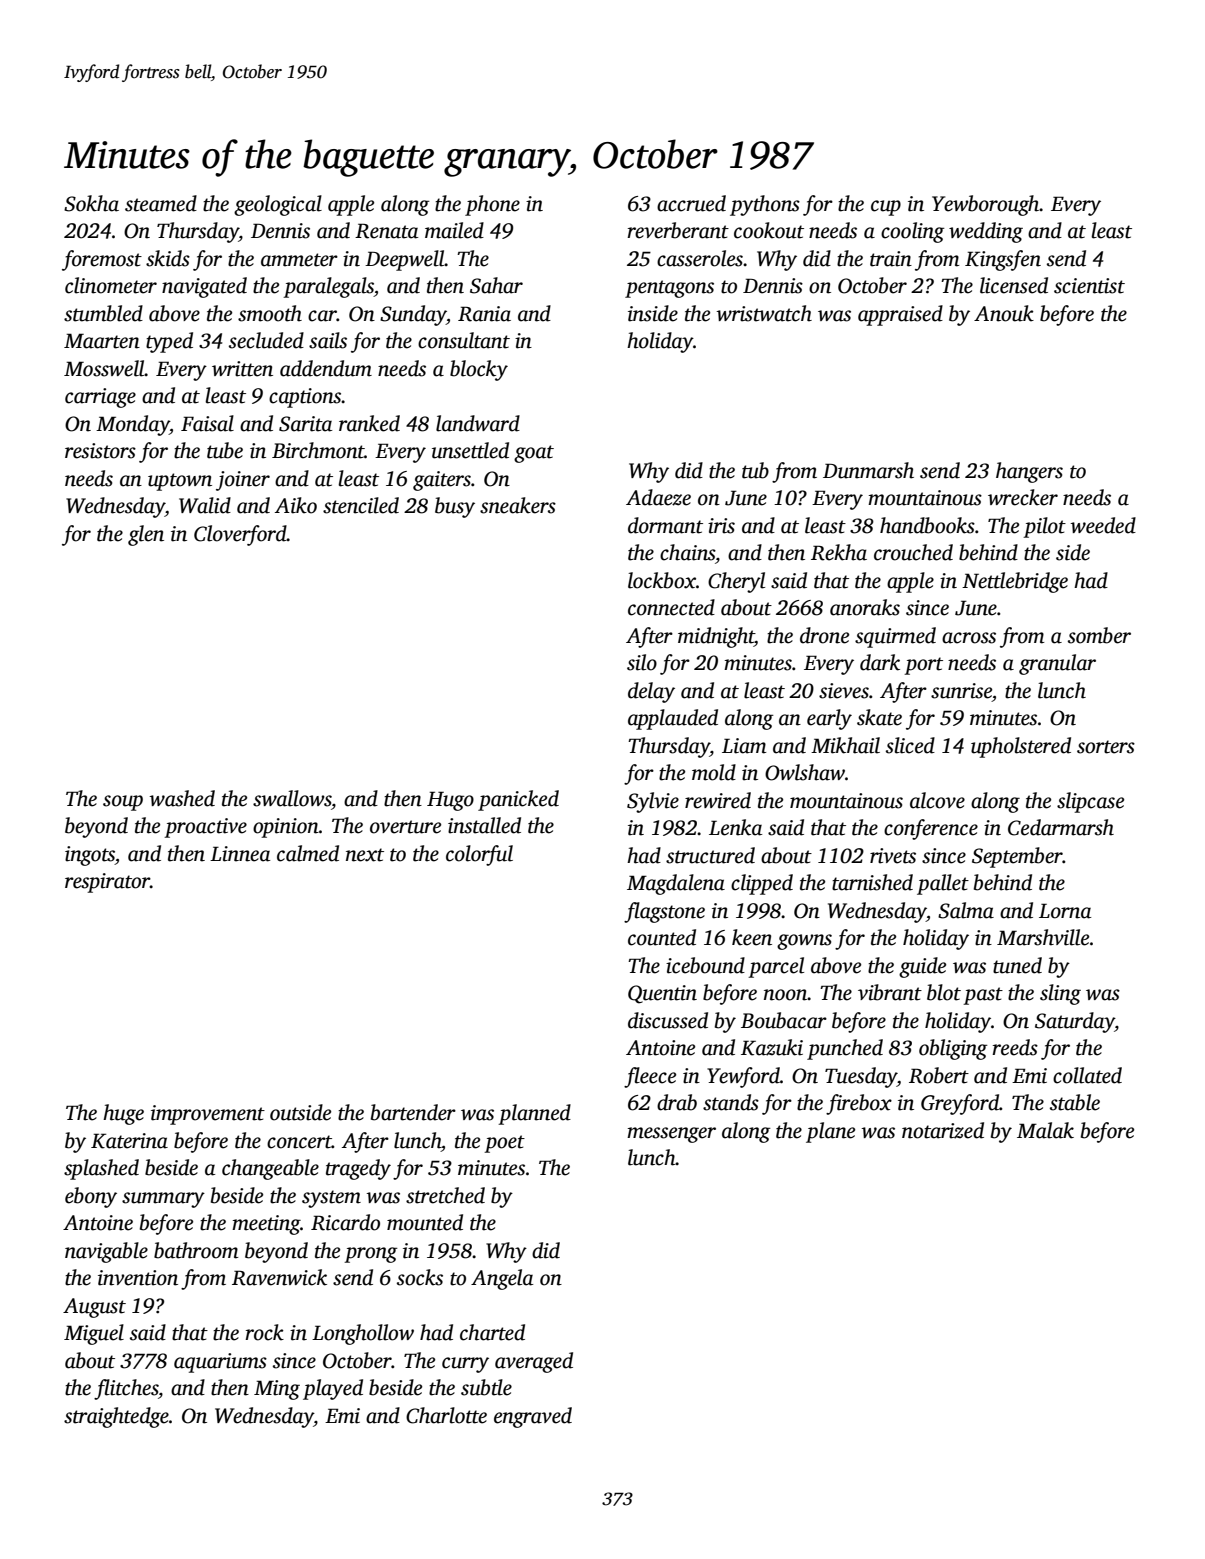 The image size is (1205, 1559). I want to click on sunrise, so click(961, 691).
